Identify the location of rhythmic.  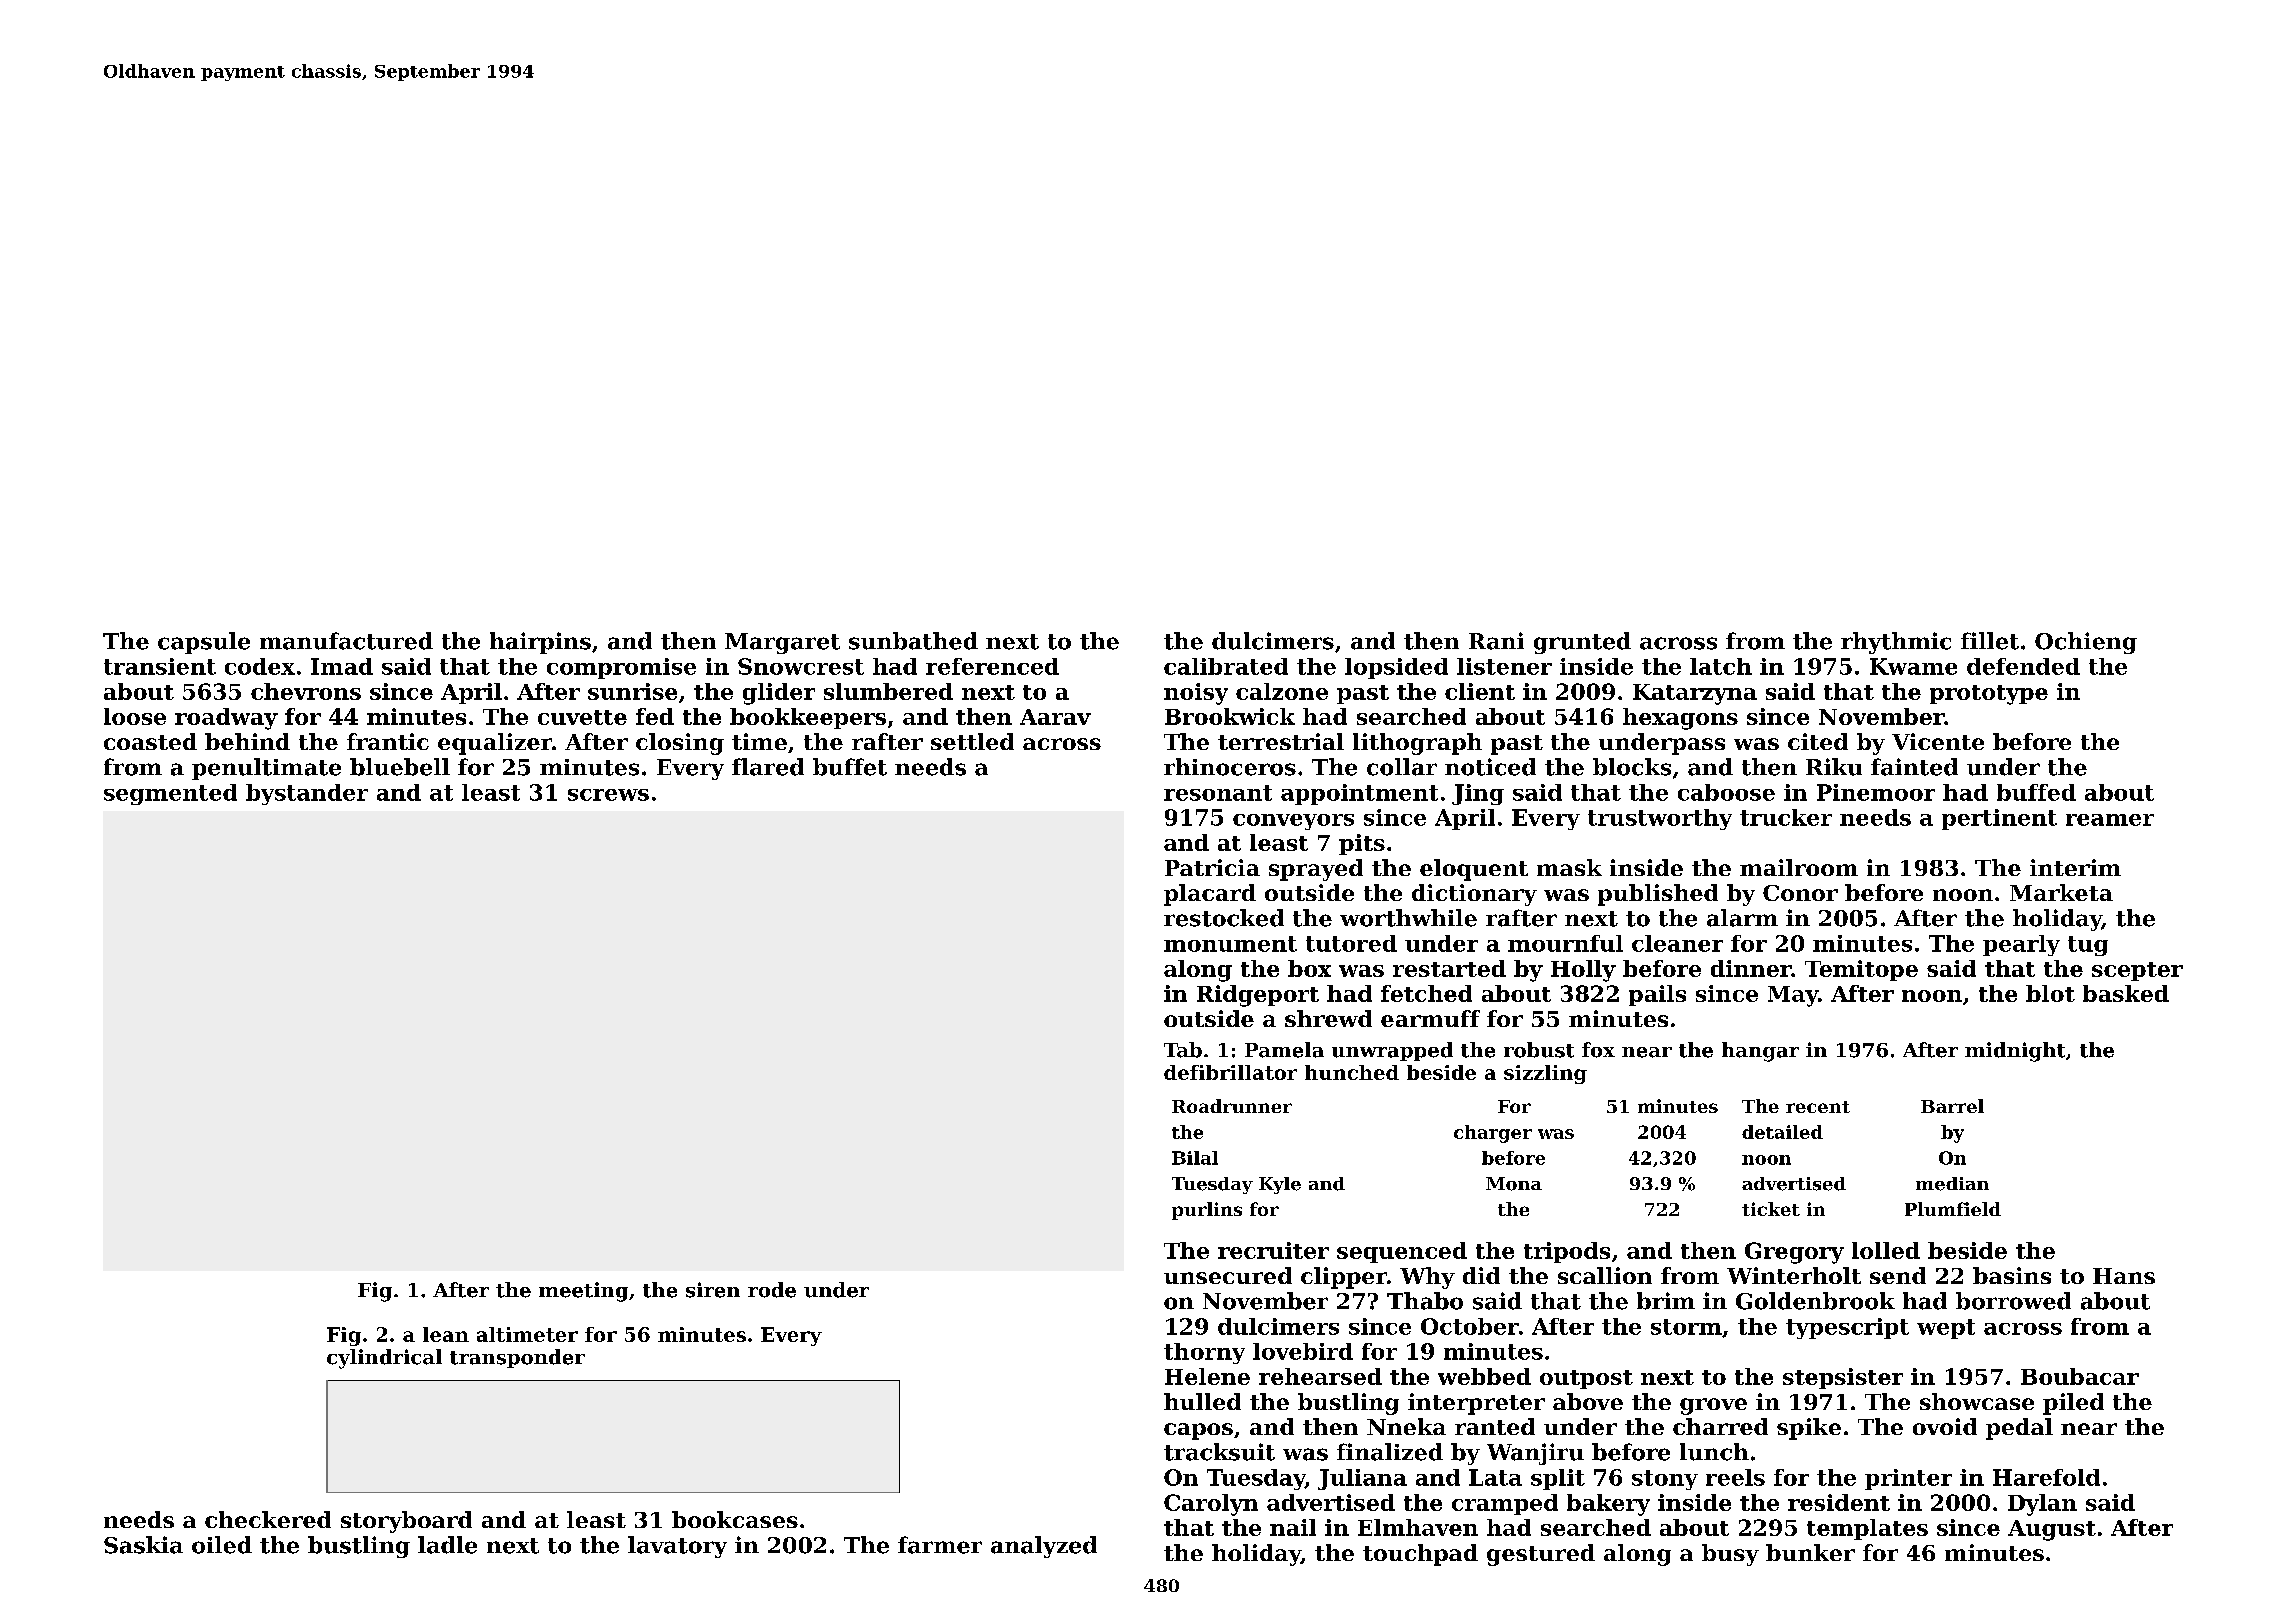
(1896, 643).
